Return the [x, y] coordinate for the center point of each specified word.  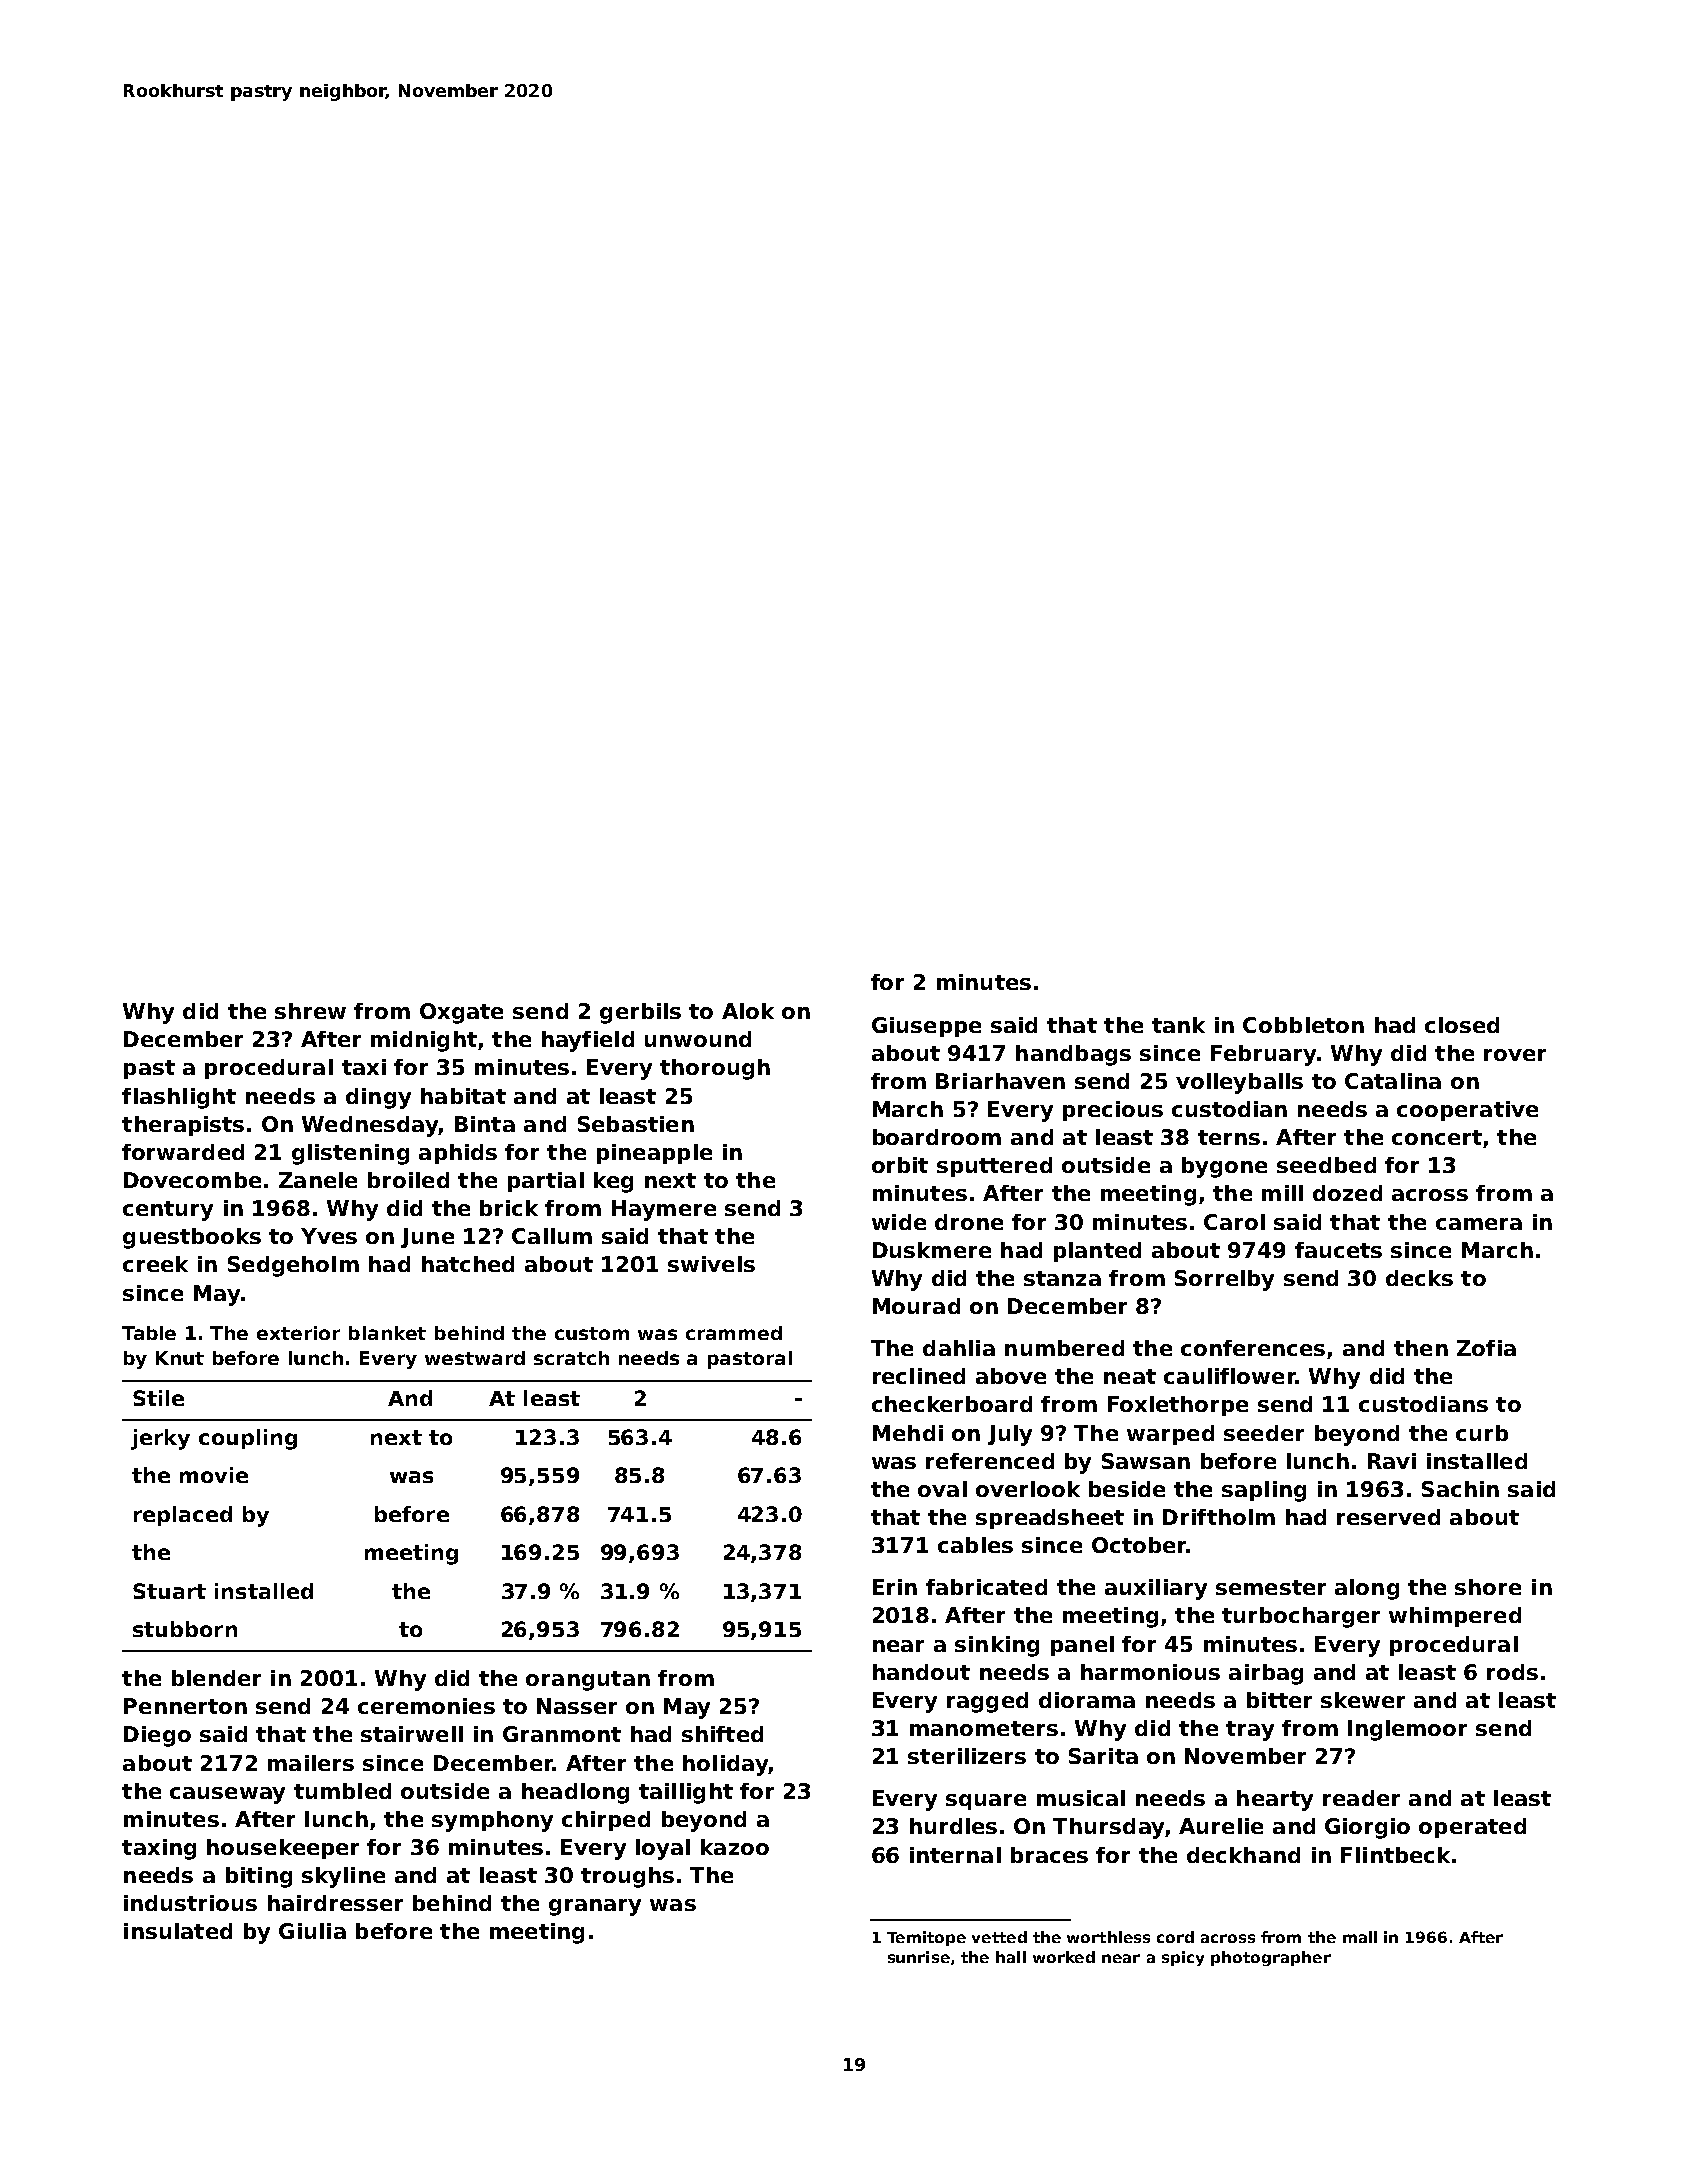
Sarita [1103, 1756]
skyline [343, 1877]
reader [1361, 1798]
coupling [248, 1439]
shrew [310, 1011]
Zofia [1486, 1348]
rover [1515, 1055]
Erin [895, 1587]
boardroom [937, 1137]
